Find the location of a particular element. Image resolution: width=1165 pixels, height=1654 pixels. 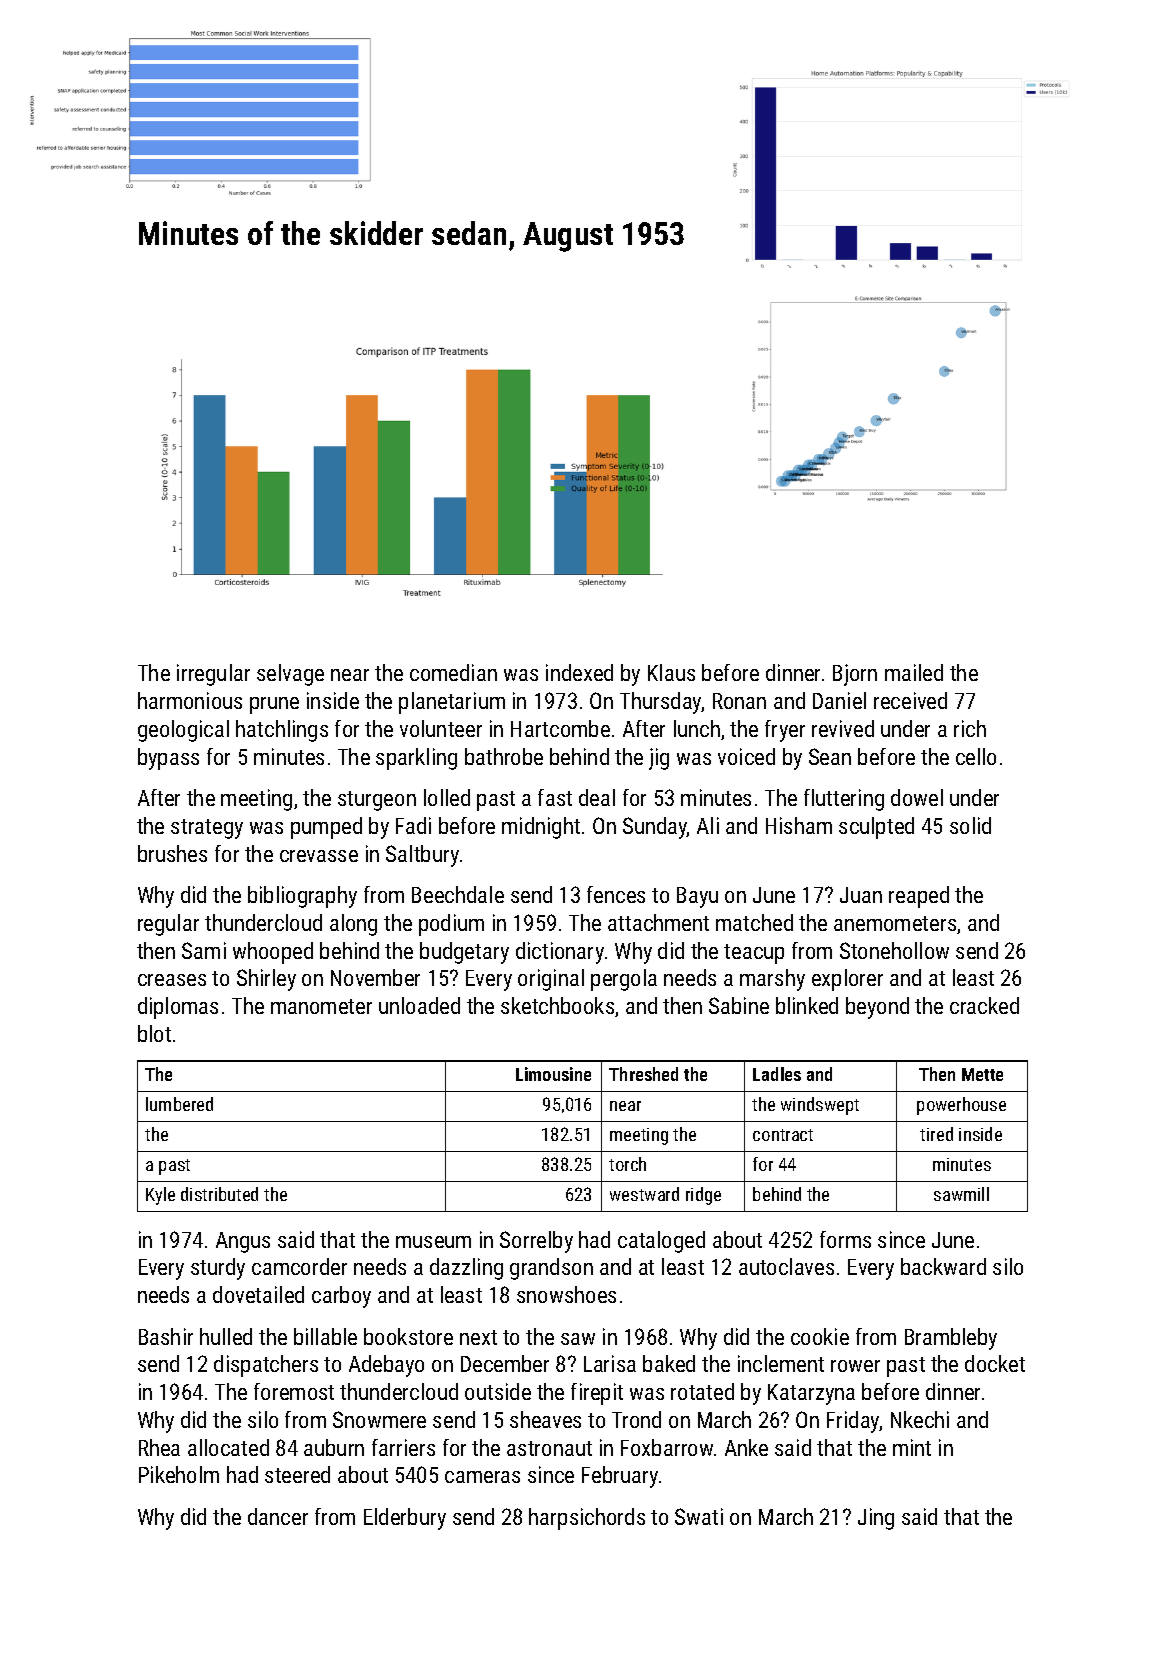

comedian is located at coordinates (453, 672).
